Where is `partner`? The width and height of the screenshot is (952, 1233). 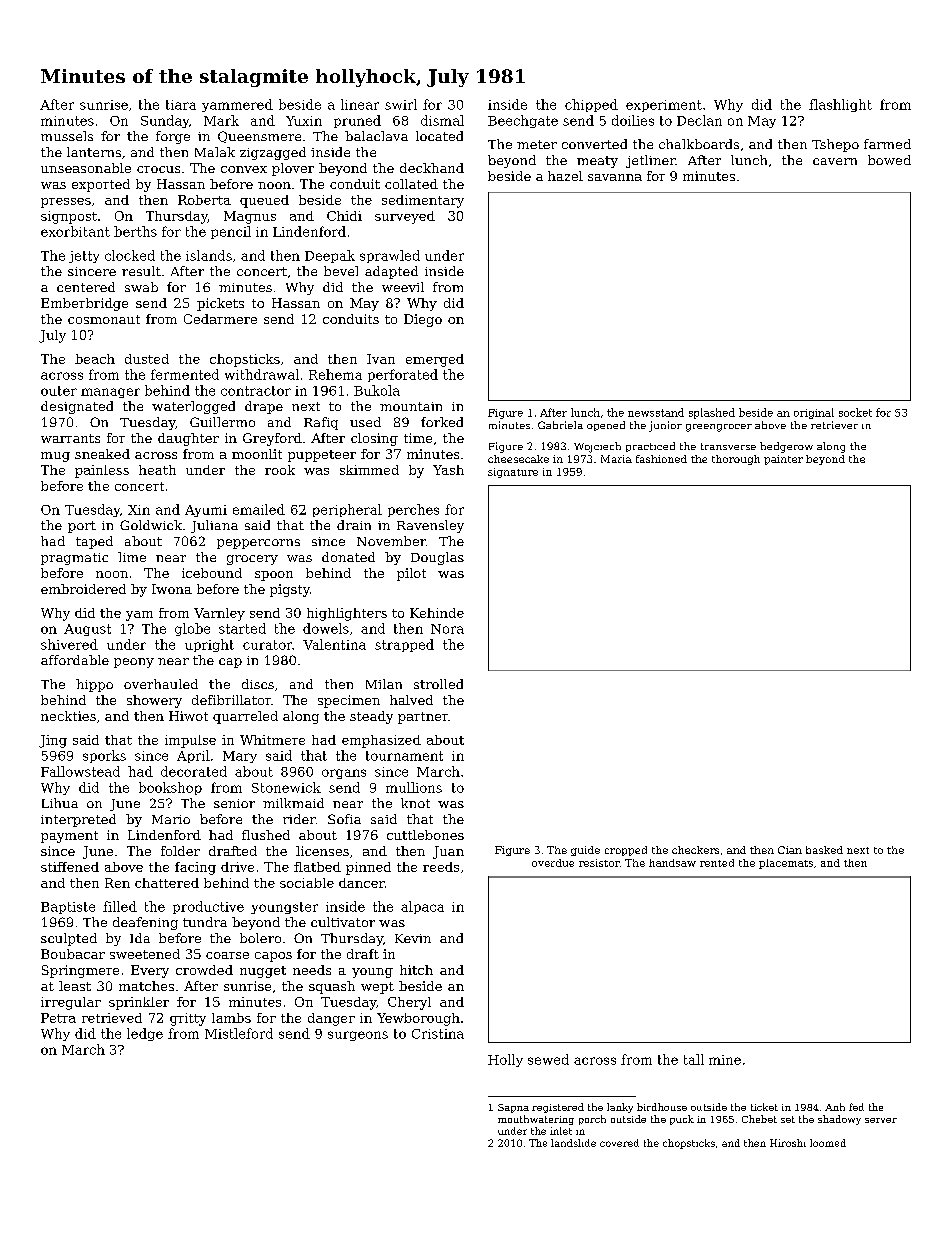
partner is located at coordinates (423, 718).
